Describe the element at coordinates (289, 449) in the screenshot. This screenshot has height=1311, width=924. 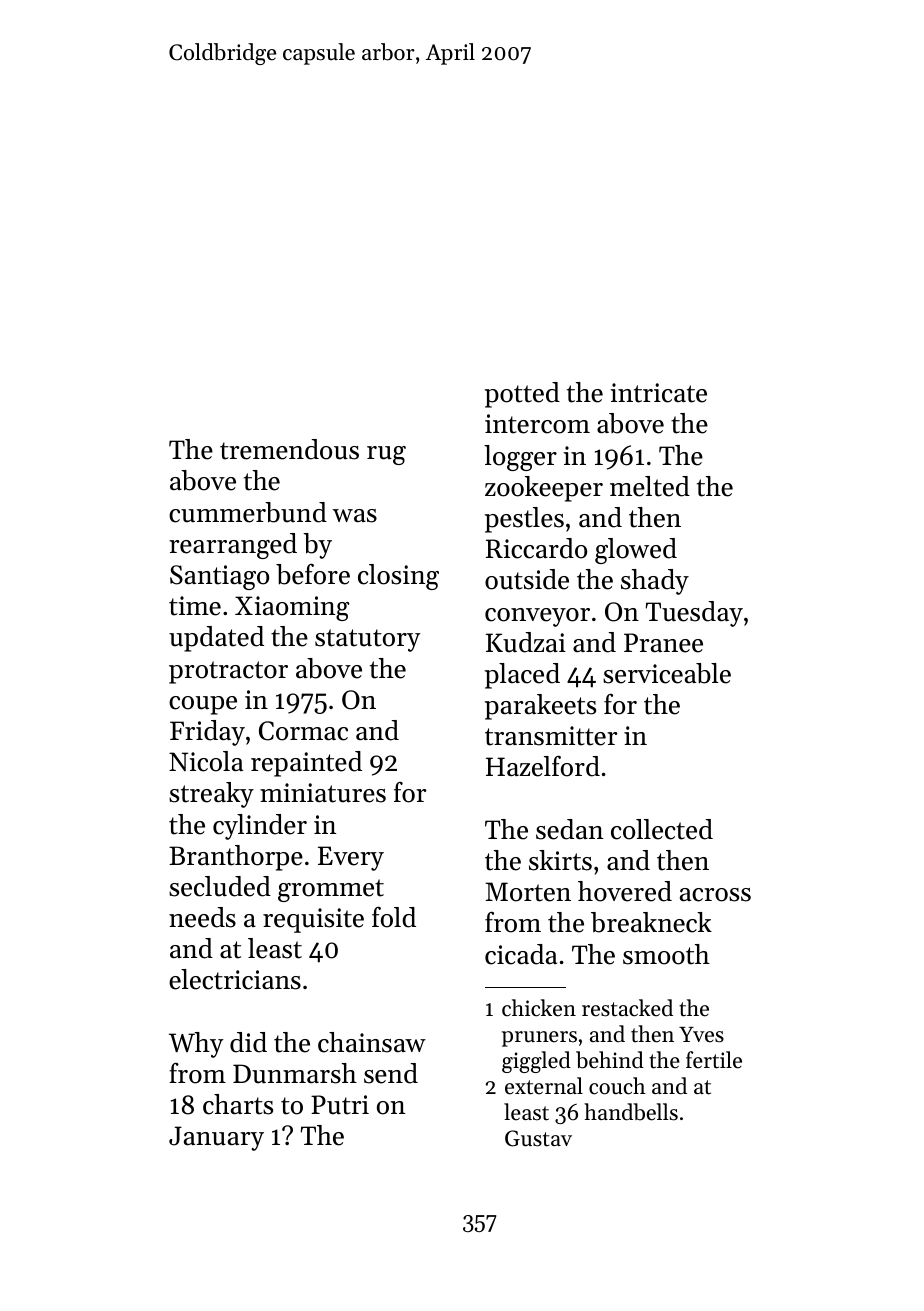
I see `tremendous` at that location.
